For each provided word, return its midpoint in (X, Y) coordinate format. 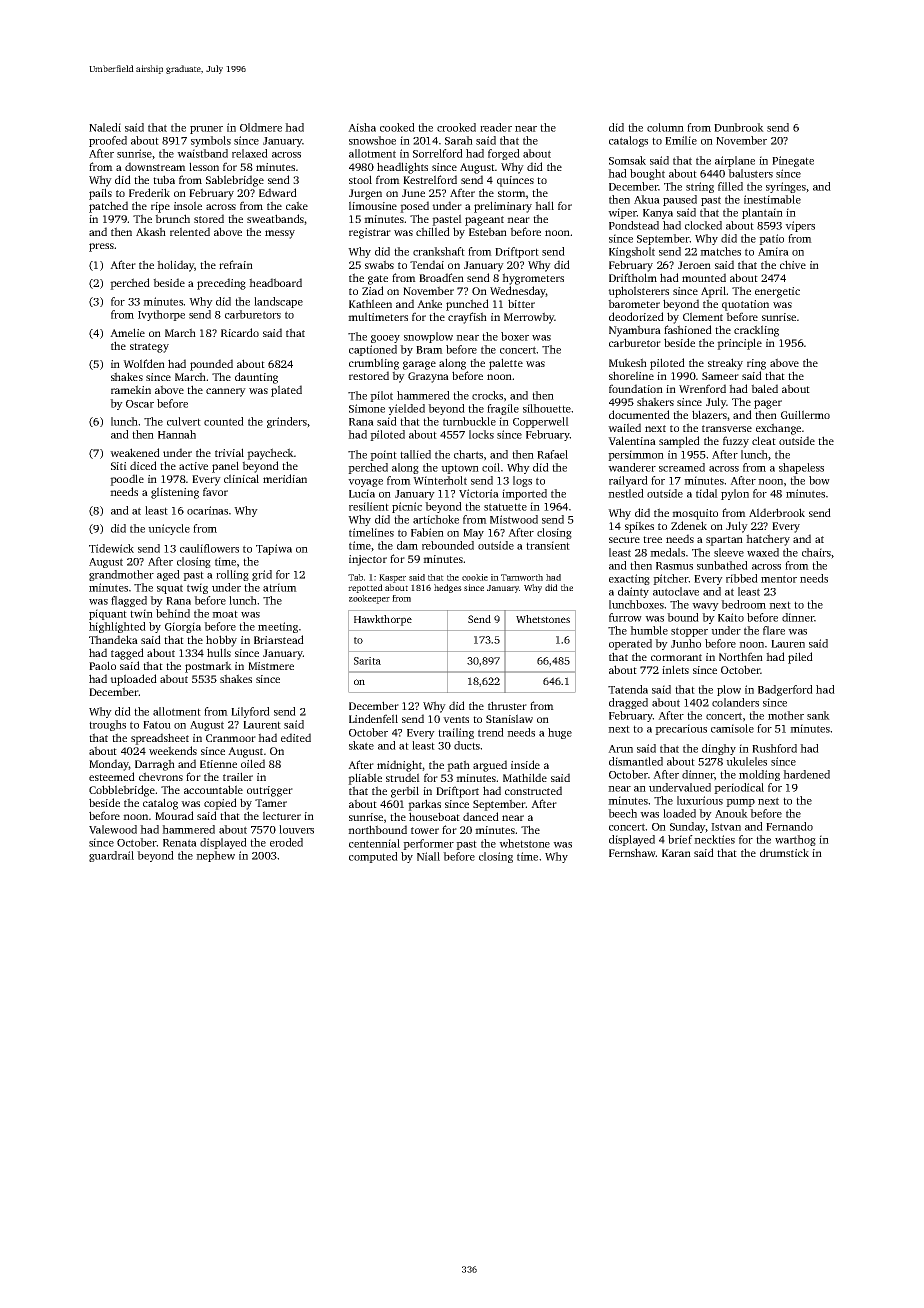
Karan (676, 853)
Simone (367, 408)
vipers (800, 226)
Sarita (367, 661)
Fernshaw (632, 852)
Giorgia (183, 627)
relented (190, 231)
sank (818, 715)
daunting (256, 378)
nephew (215, 856)
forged (504, 154)
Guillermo (805, 414)
